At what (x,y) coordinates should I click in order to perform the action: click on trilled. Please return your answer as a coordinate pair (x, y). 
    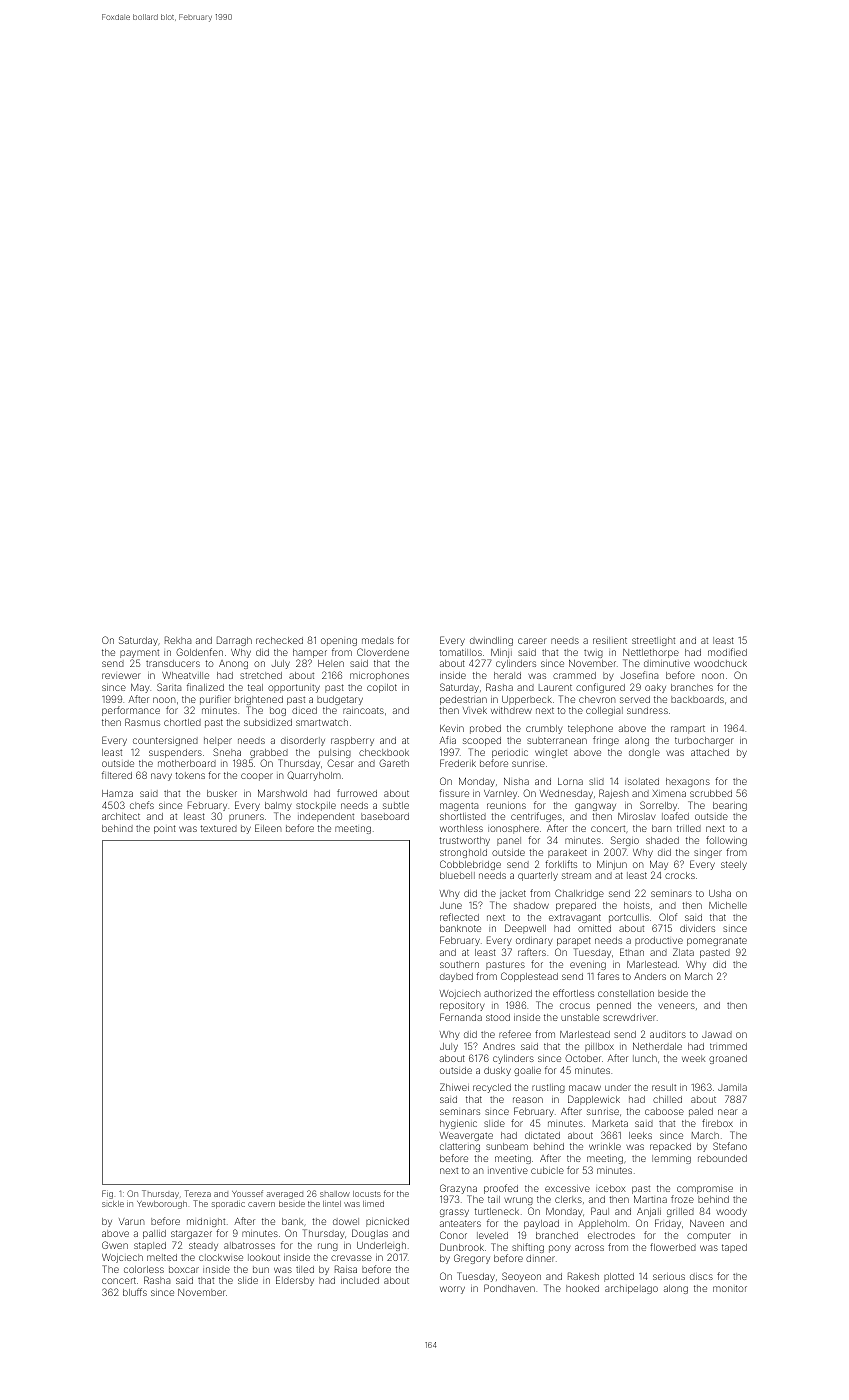
    Looking at the image, I should click on (689, 828).
